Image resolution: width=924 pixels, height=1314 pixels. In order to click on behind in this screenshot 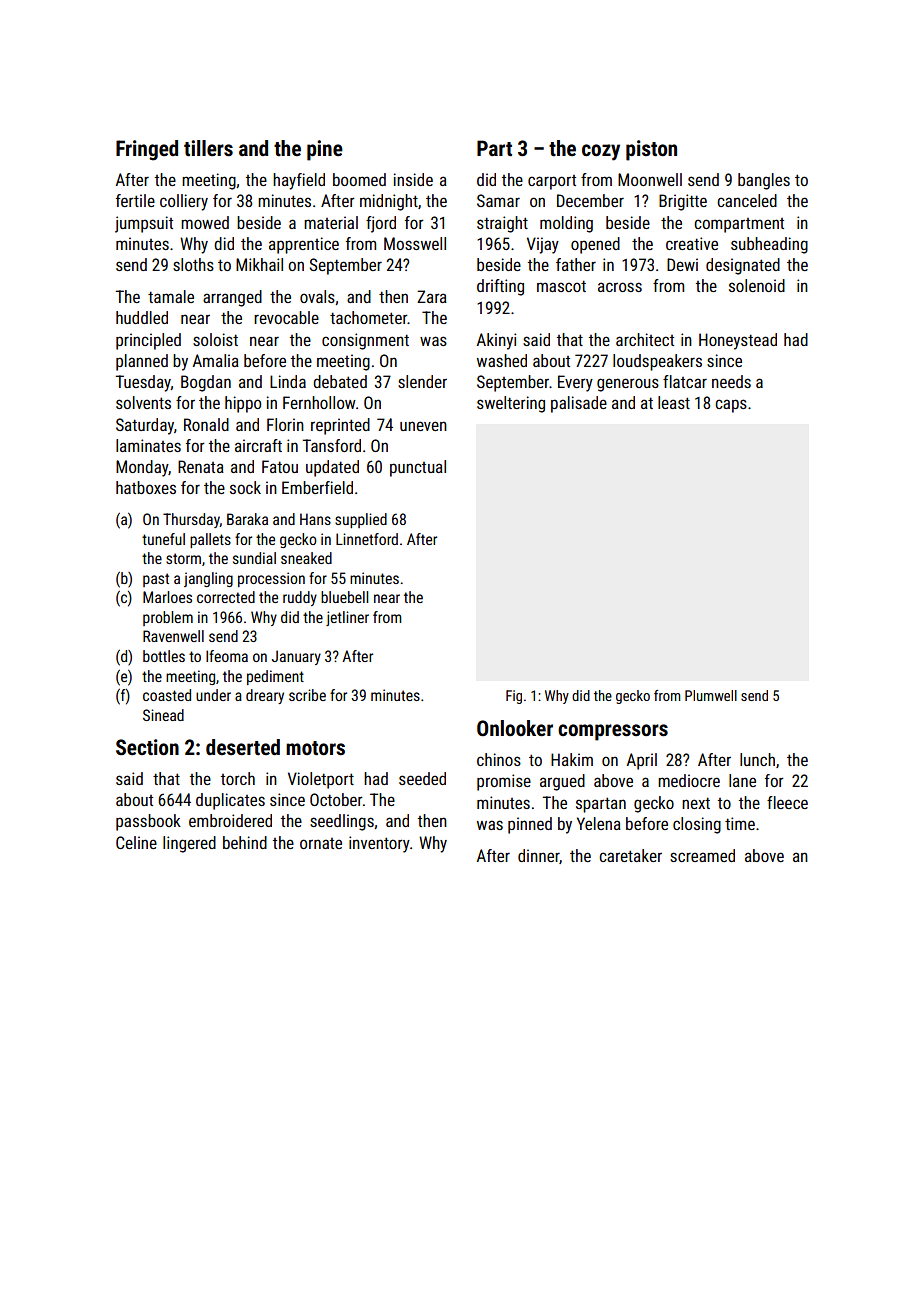, I will do `click(245, 842)`.
